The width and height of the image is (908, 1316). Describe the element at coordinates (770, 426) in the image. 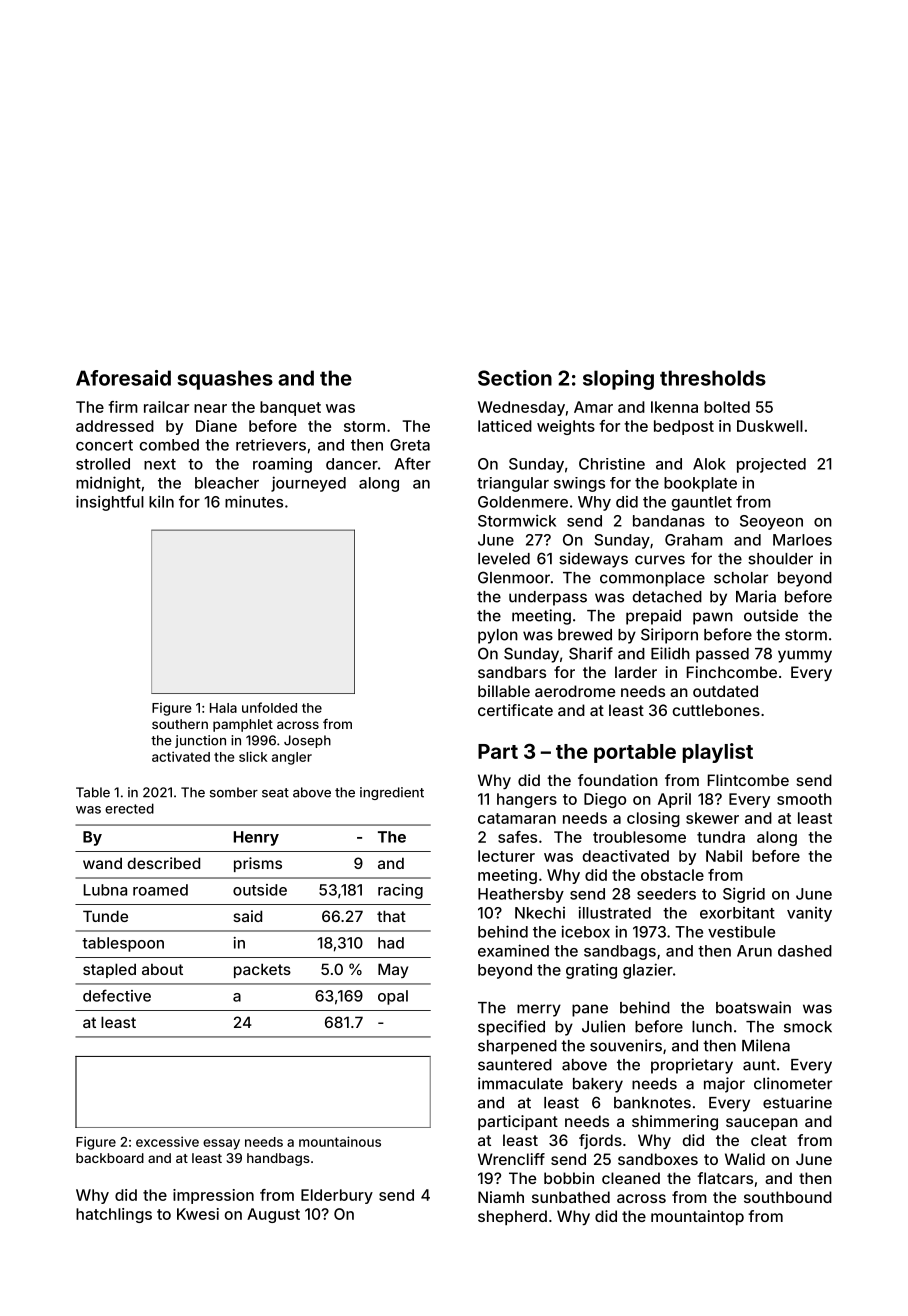

I see `Duskwell` at that location.
